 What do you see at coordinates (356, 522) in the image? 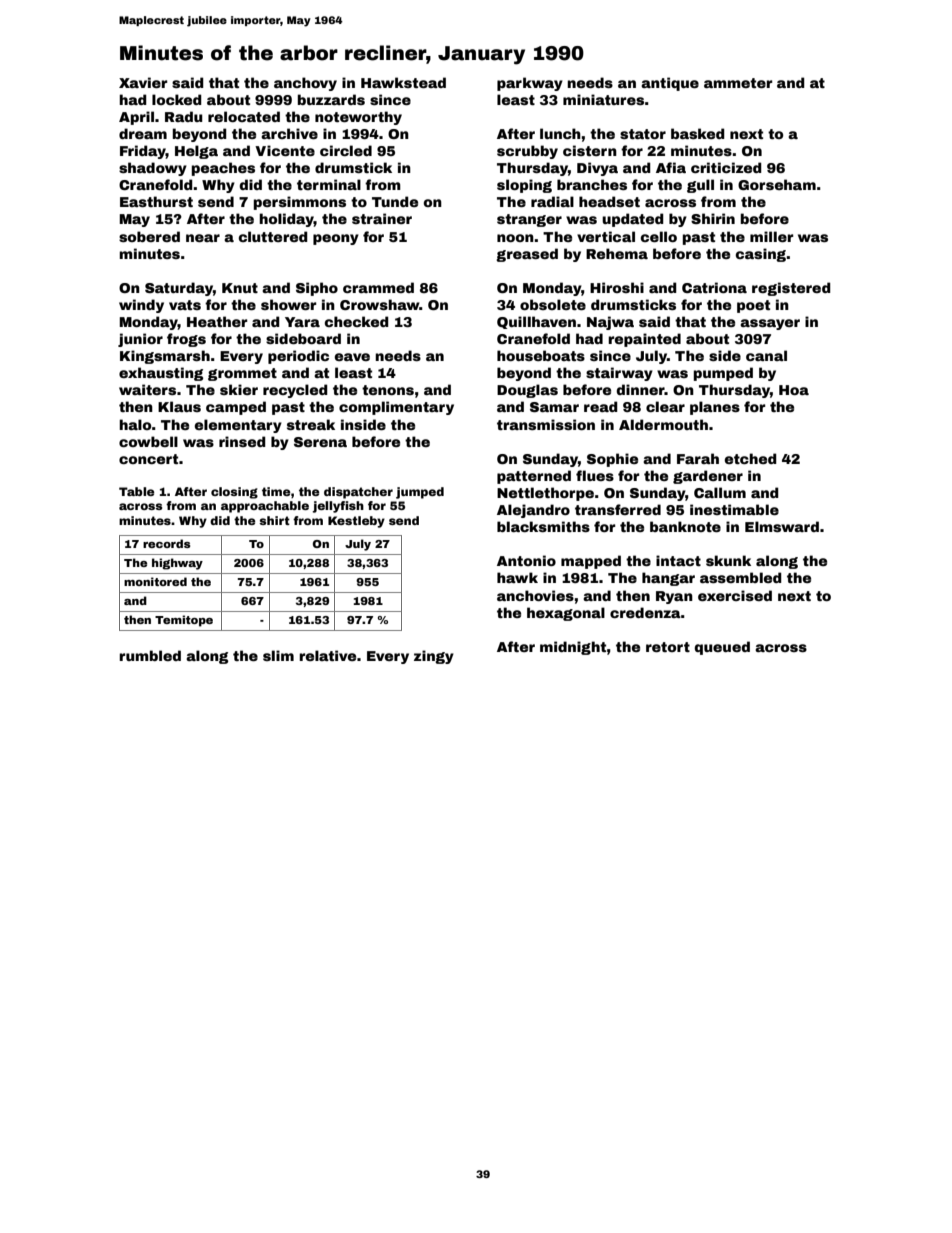
I see `Kestleby` at bounding box center [356, 522].
